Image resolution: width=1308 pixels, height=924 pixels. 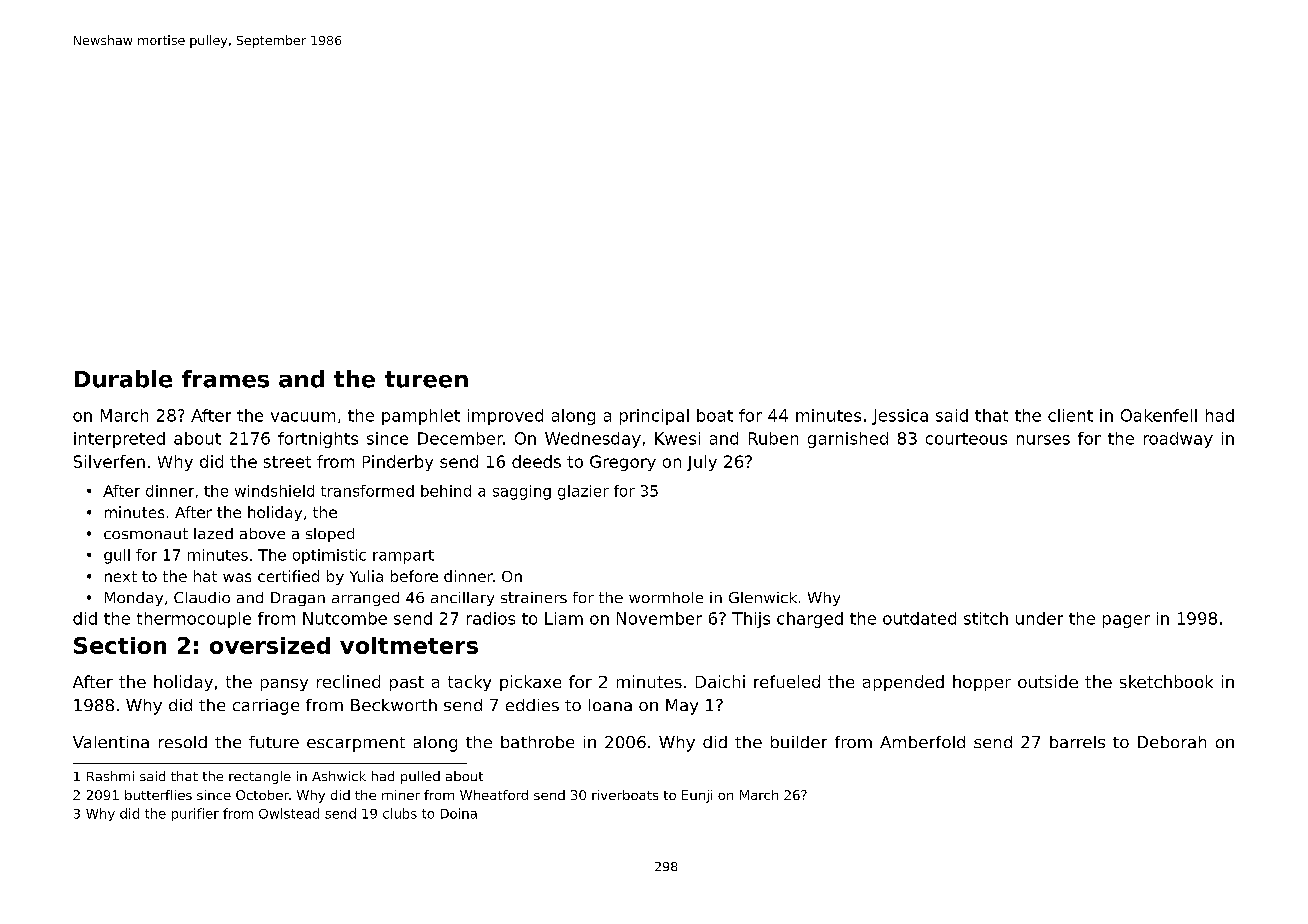 What do you see at coordinates (134, 599) in the screenshot?
I see `Monday` at bounding box center [134, 599].
